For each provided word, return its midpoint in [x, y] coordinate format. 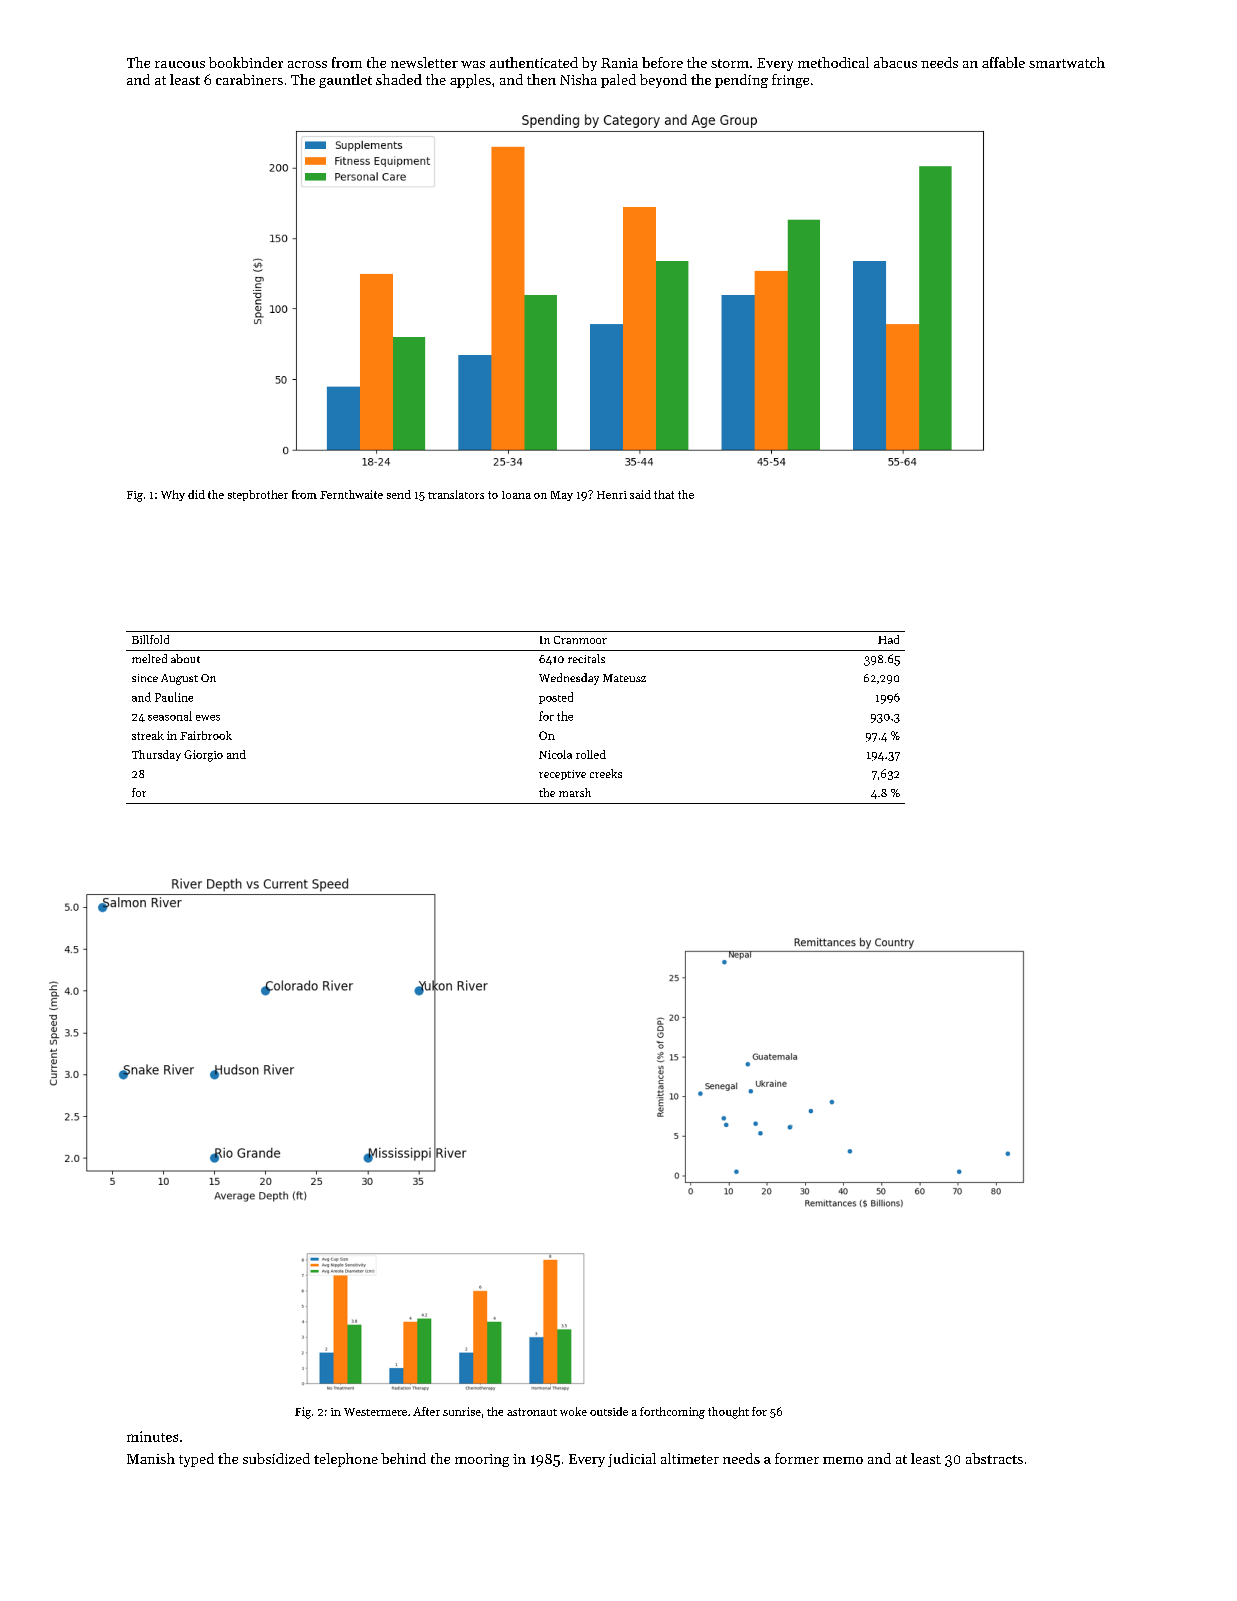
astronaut [532, 1412]
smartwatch [1067, 62]
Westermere [375, 1412]
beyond [663, 81]
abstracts [994, 1458]
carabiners [249, 79]
